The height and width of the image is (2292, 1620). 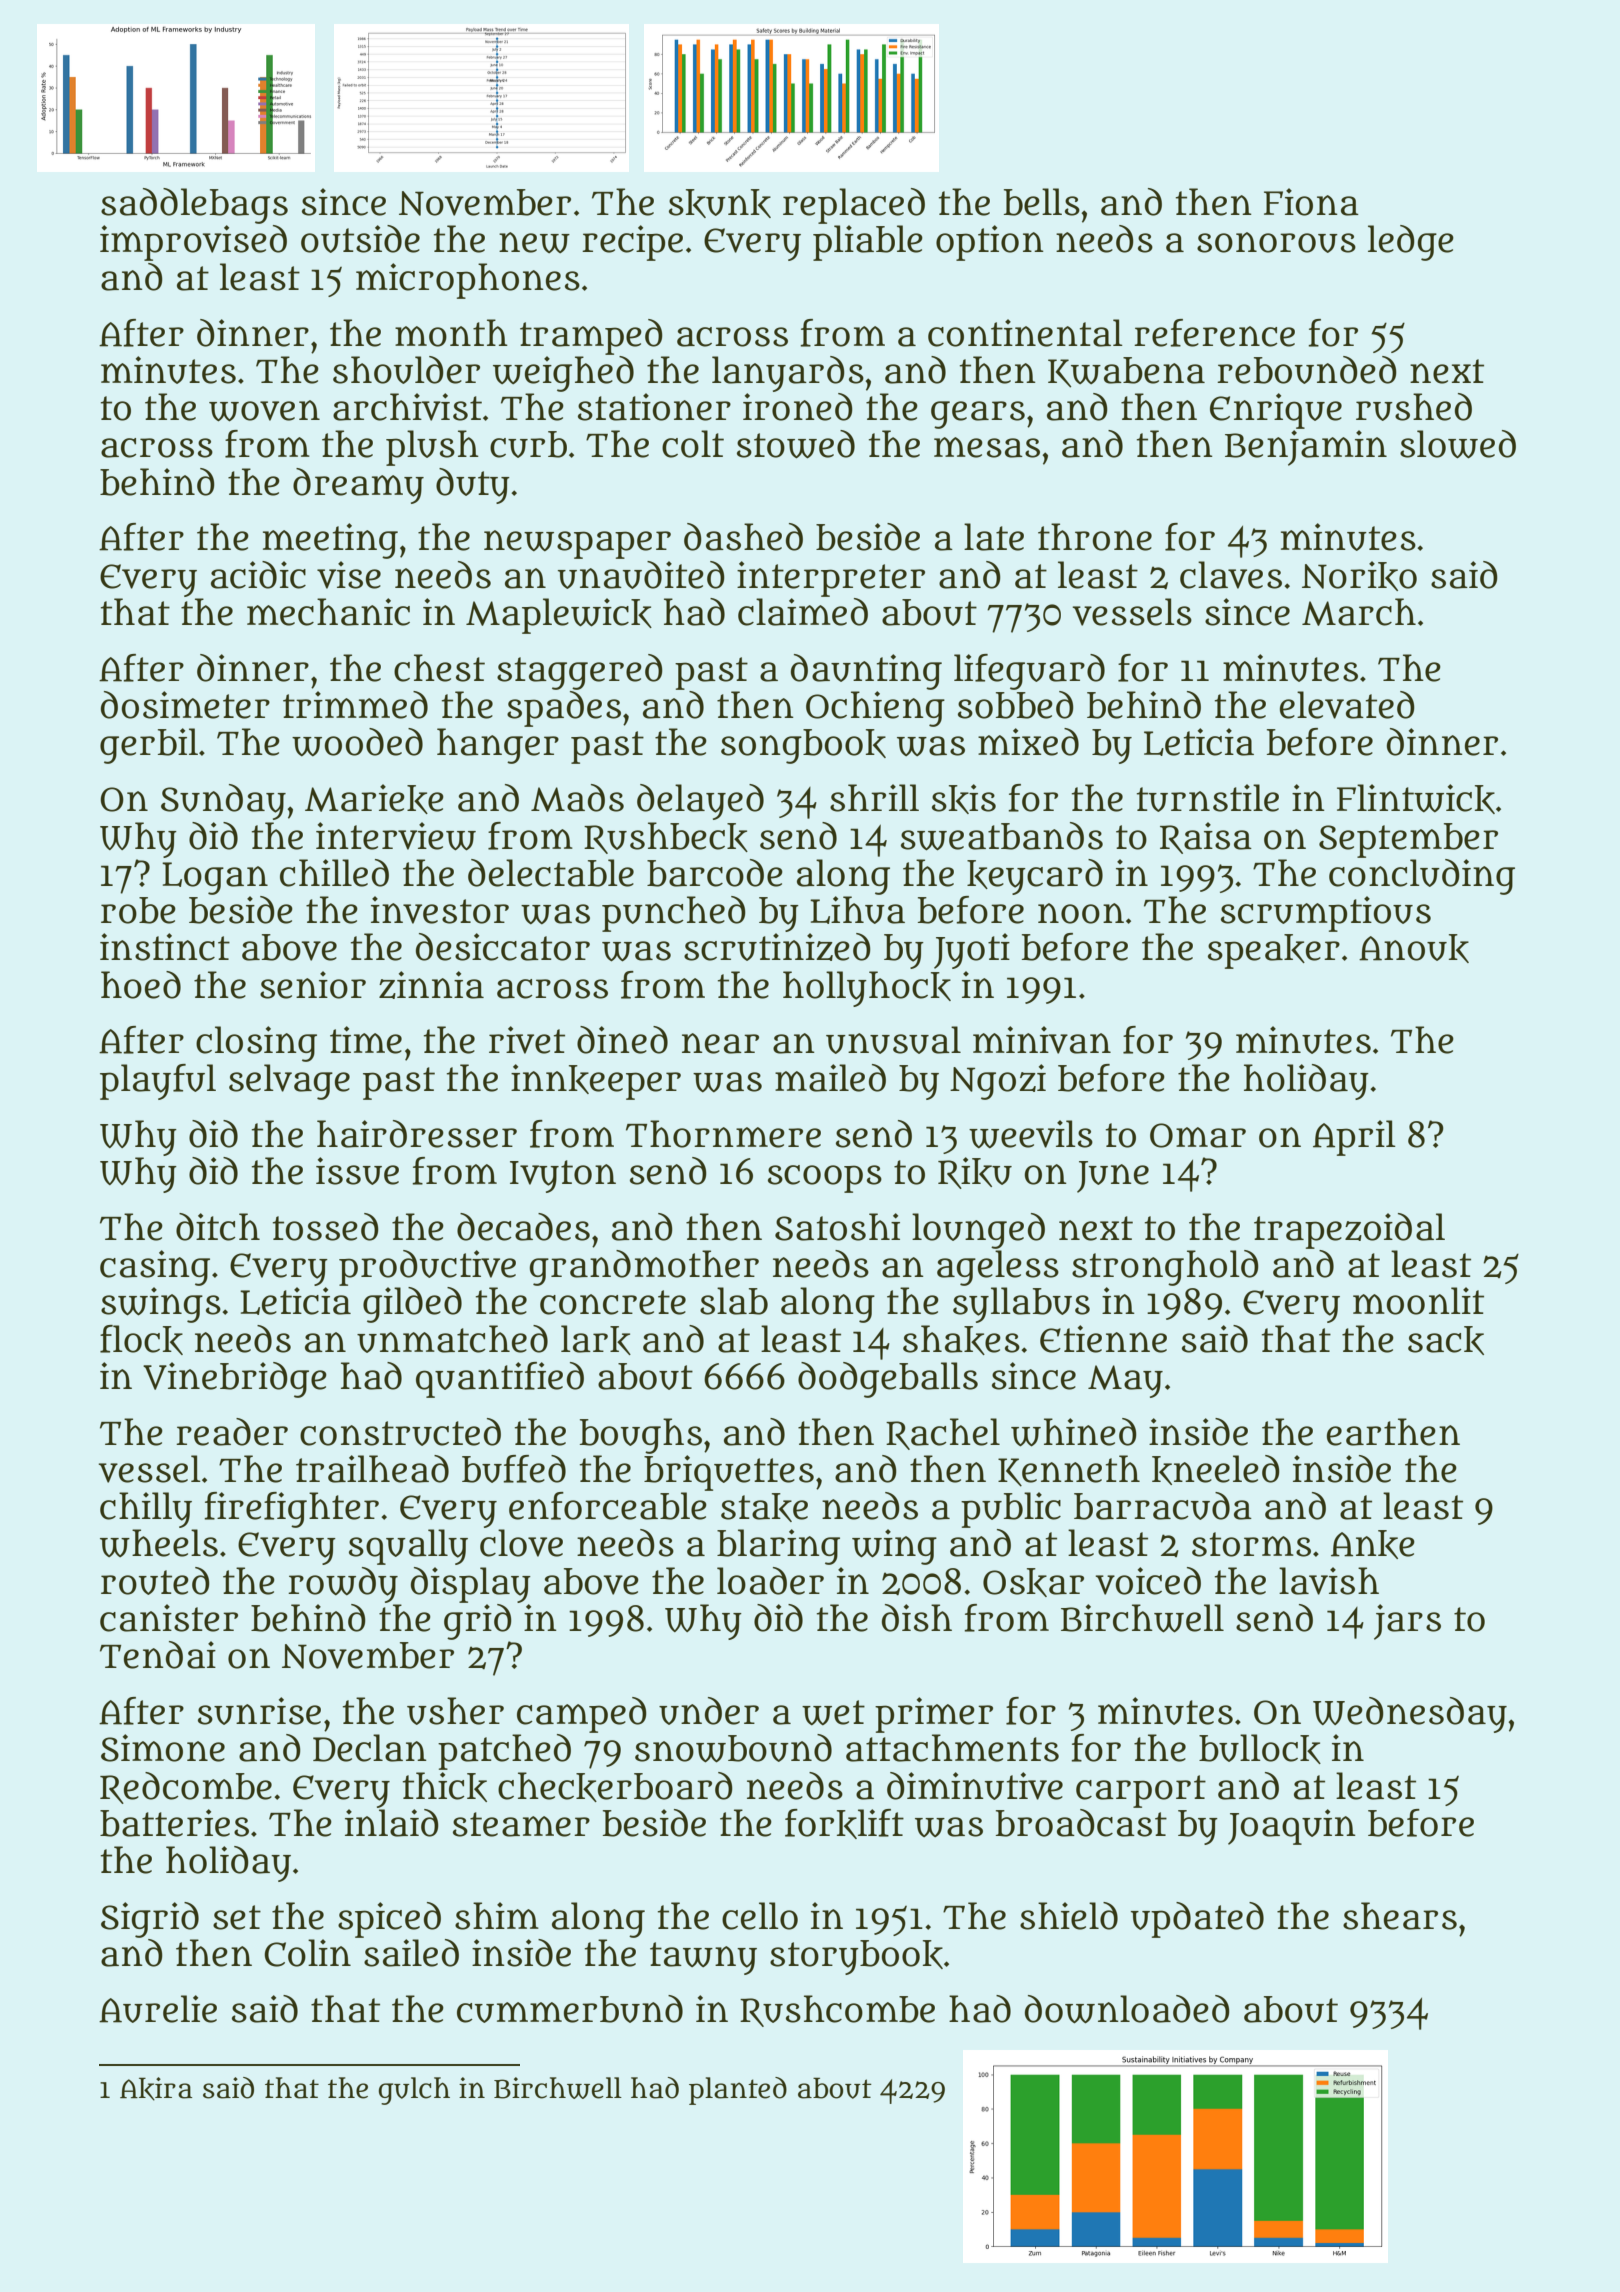 What do you see at coordinates (1311, 202) in the image?
I see `Fiona` at bounding box center [1311, 202].
